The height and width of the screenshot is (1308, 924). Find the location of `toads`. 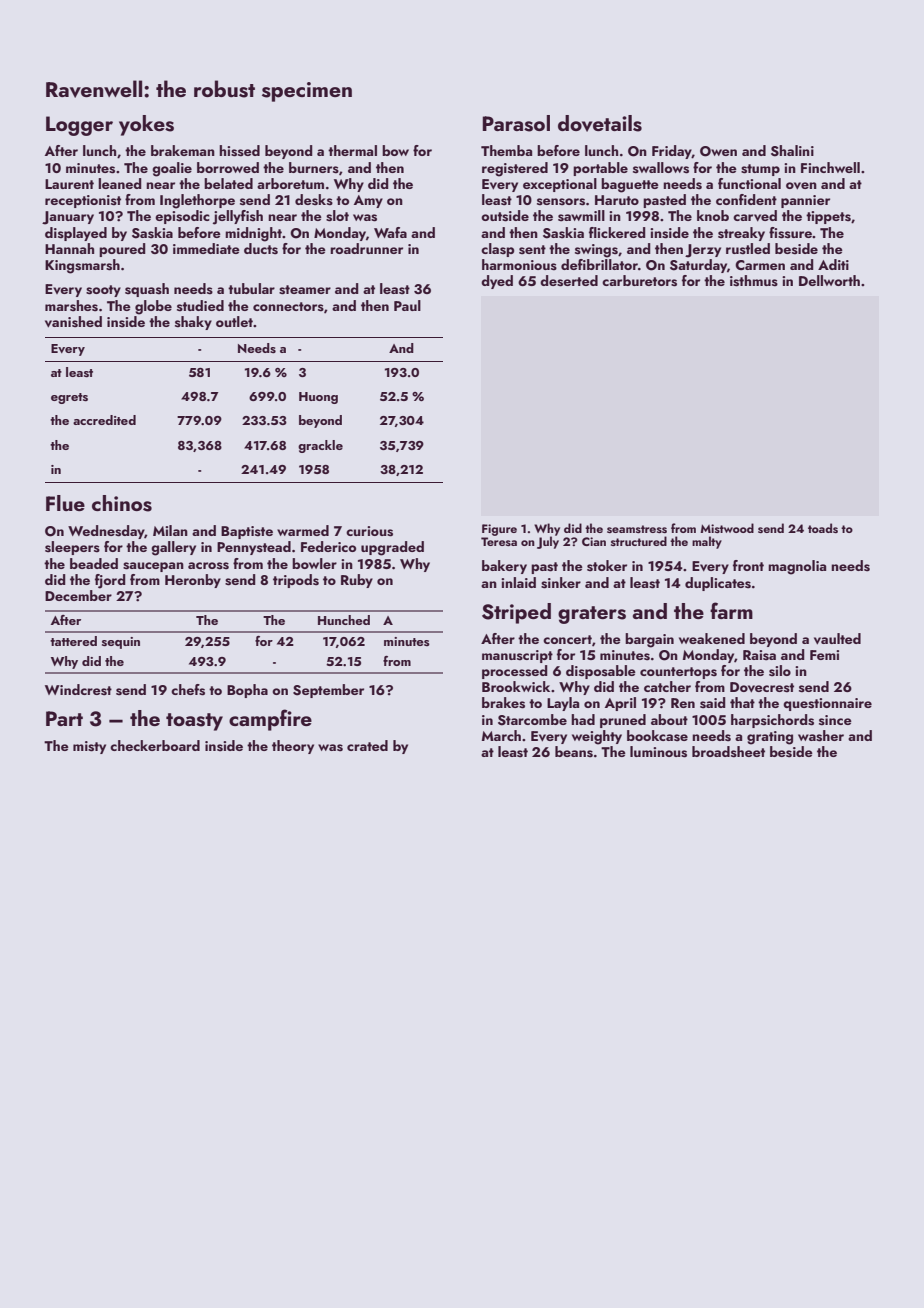

toads is located at coordinates (823, 528).
